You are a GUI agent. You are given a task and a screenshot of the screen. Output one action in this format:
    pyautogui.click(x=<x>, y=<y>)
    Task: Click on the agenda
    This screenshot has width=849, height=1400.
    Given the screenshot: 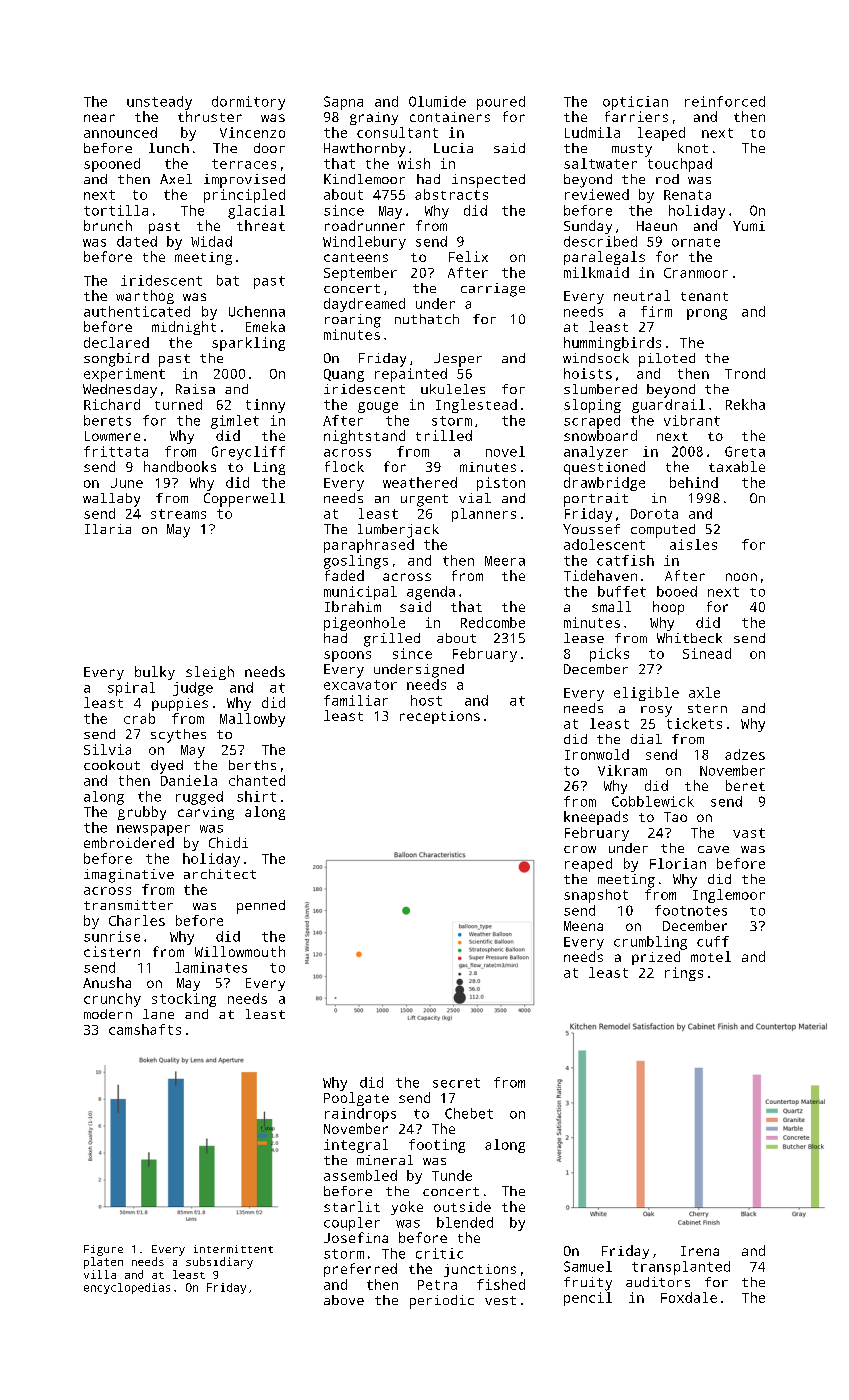 What is the action you would take?
    pyautogui.click(x=431, y=593)
